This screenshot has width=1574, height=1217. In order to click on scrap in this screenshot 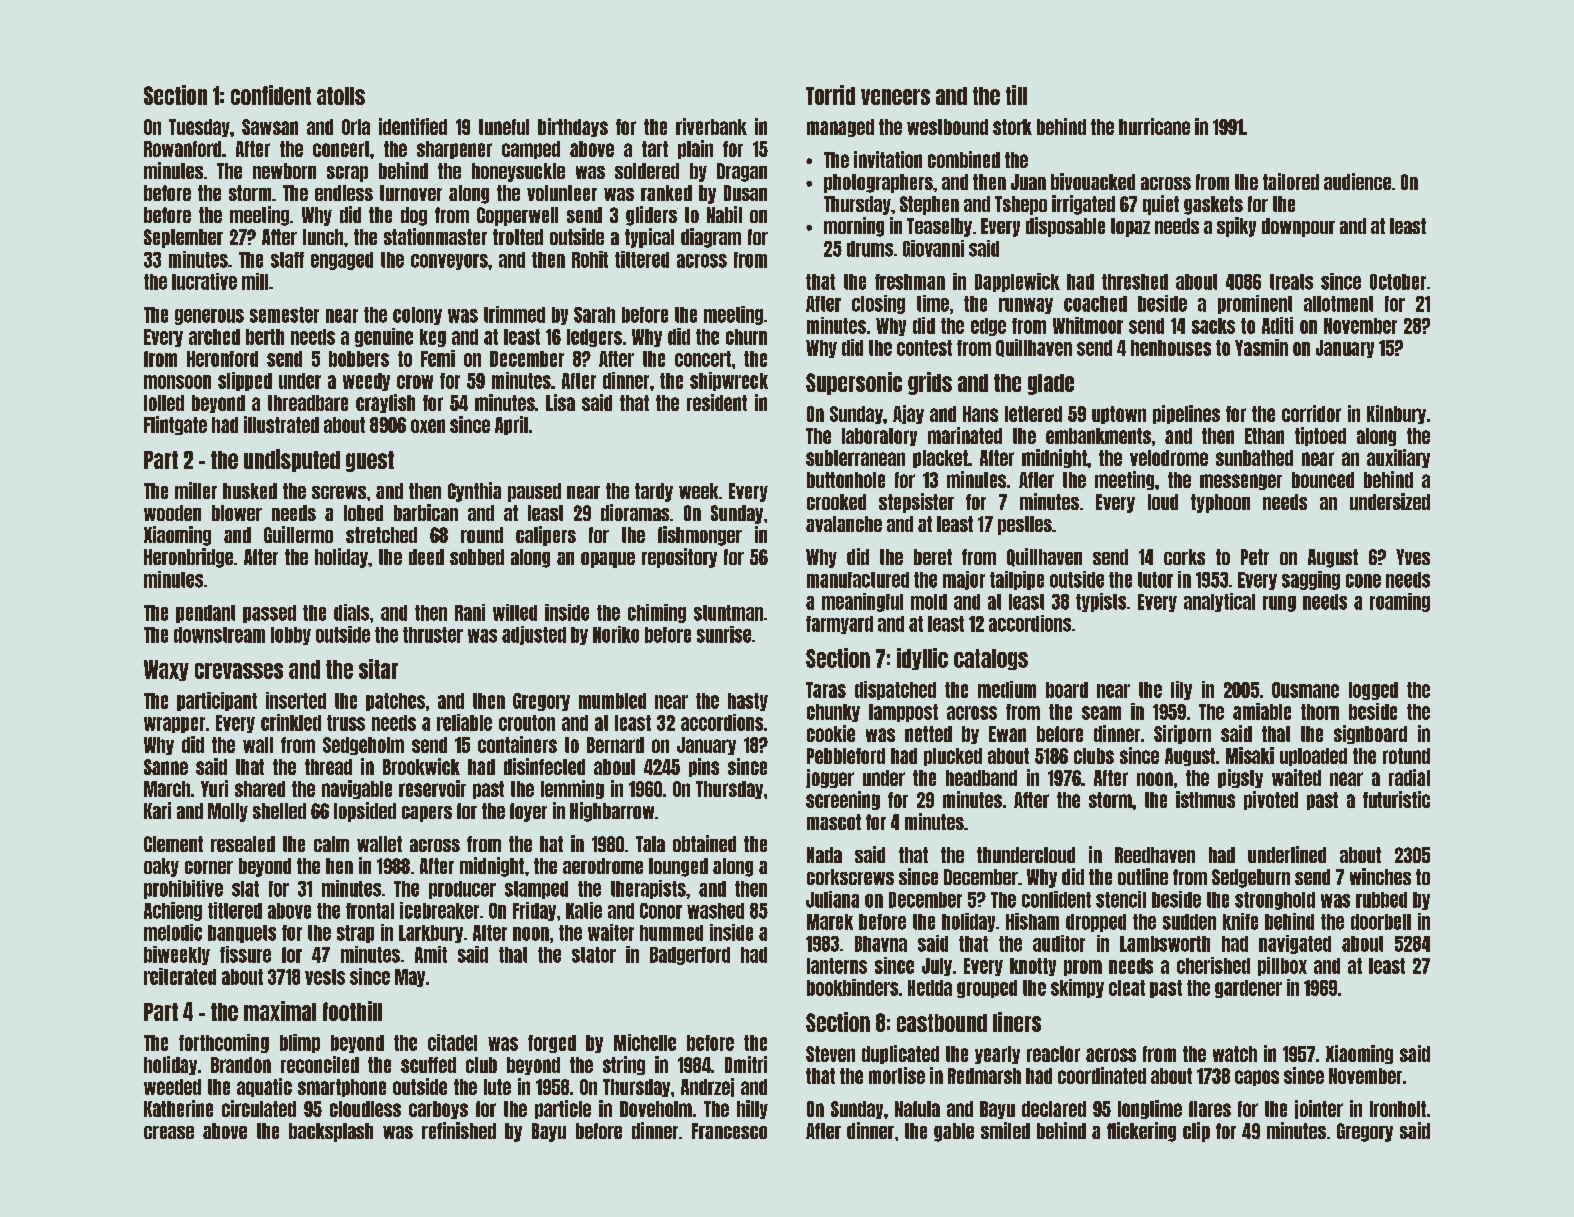, I will do `click(347, 174)`.
